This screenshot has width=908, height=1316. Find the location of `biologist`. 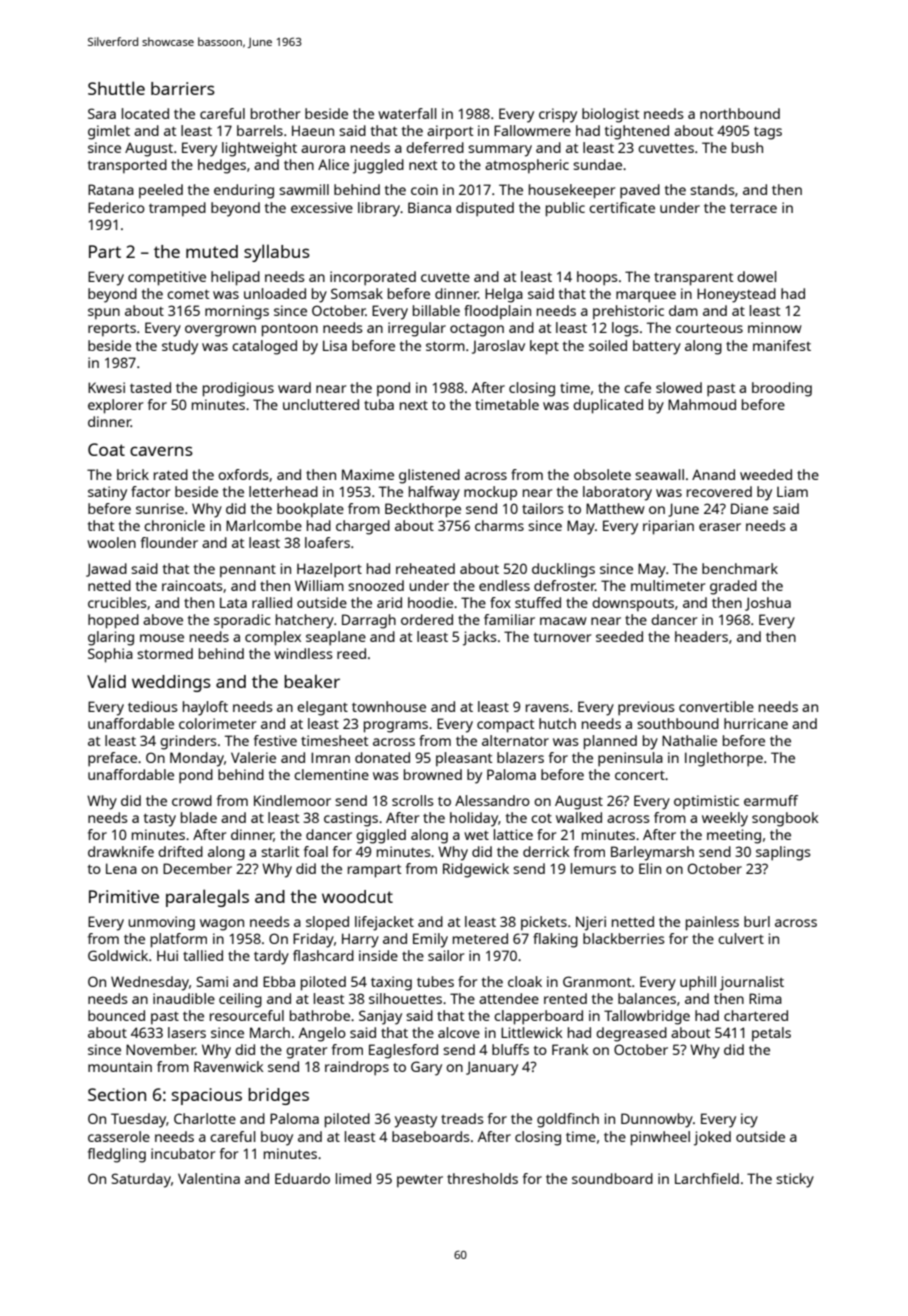

biologist is located at coordinates (610, 115).
